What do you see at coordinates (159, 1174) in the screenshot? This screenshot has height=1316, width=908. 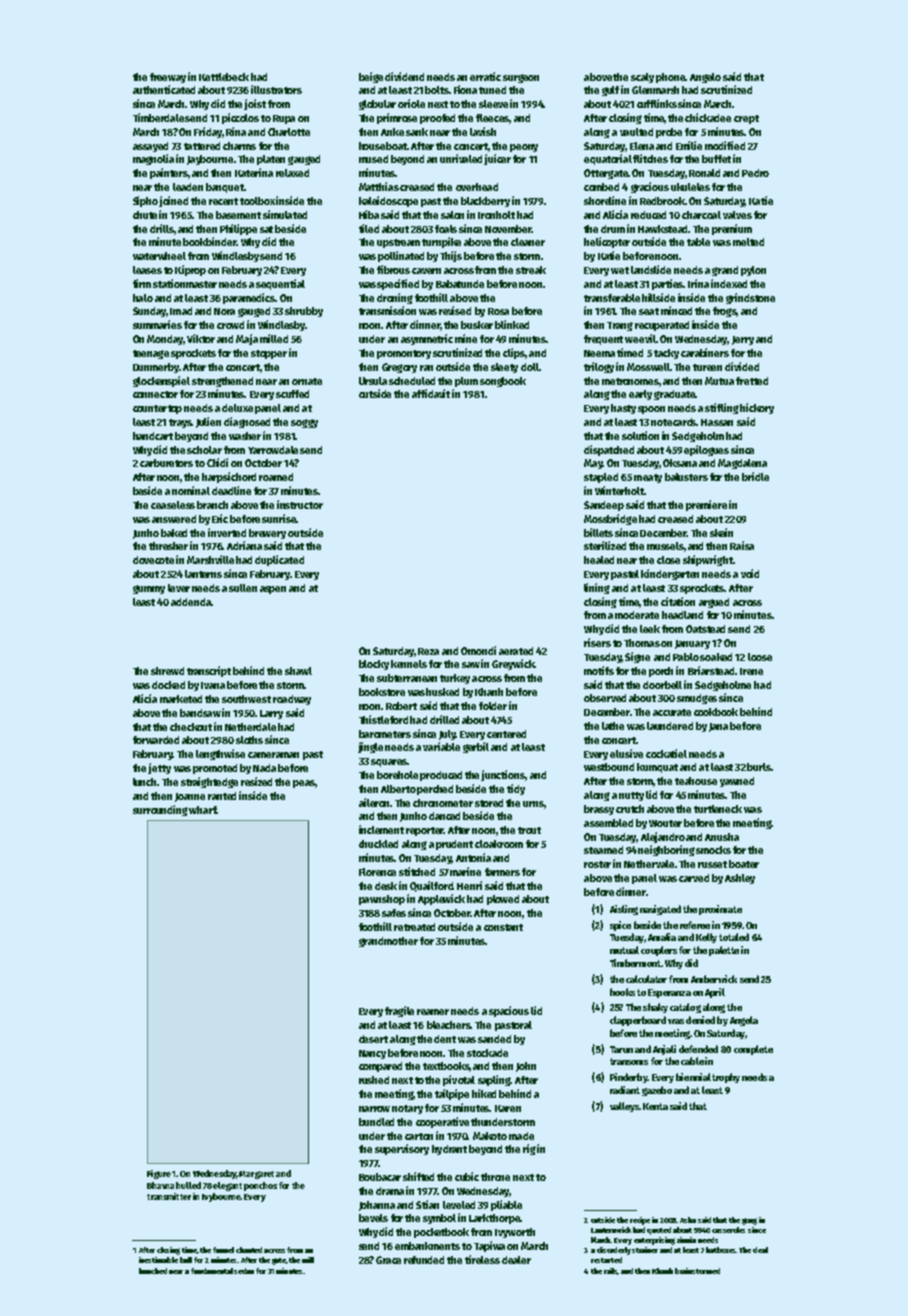 I see `Figure` at bounding box center [159, 1174].
